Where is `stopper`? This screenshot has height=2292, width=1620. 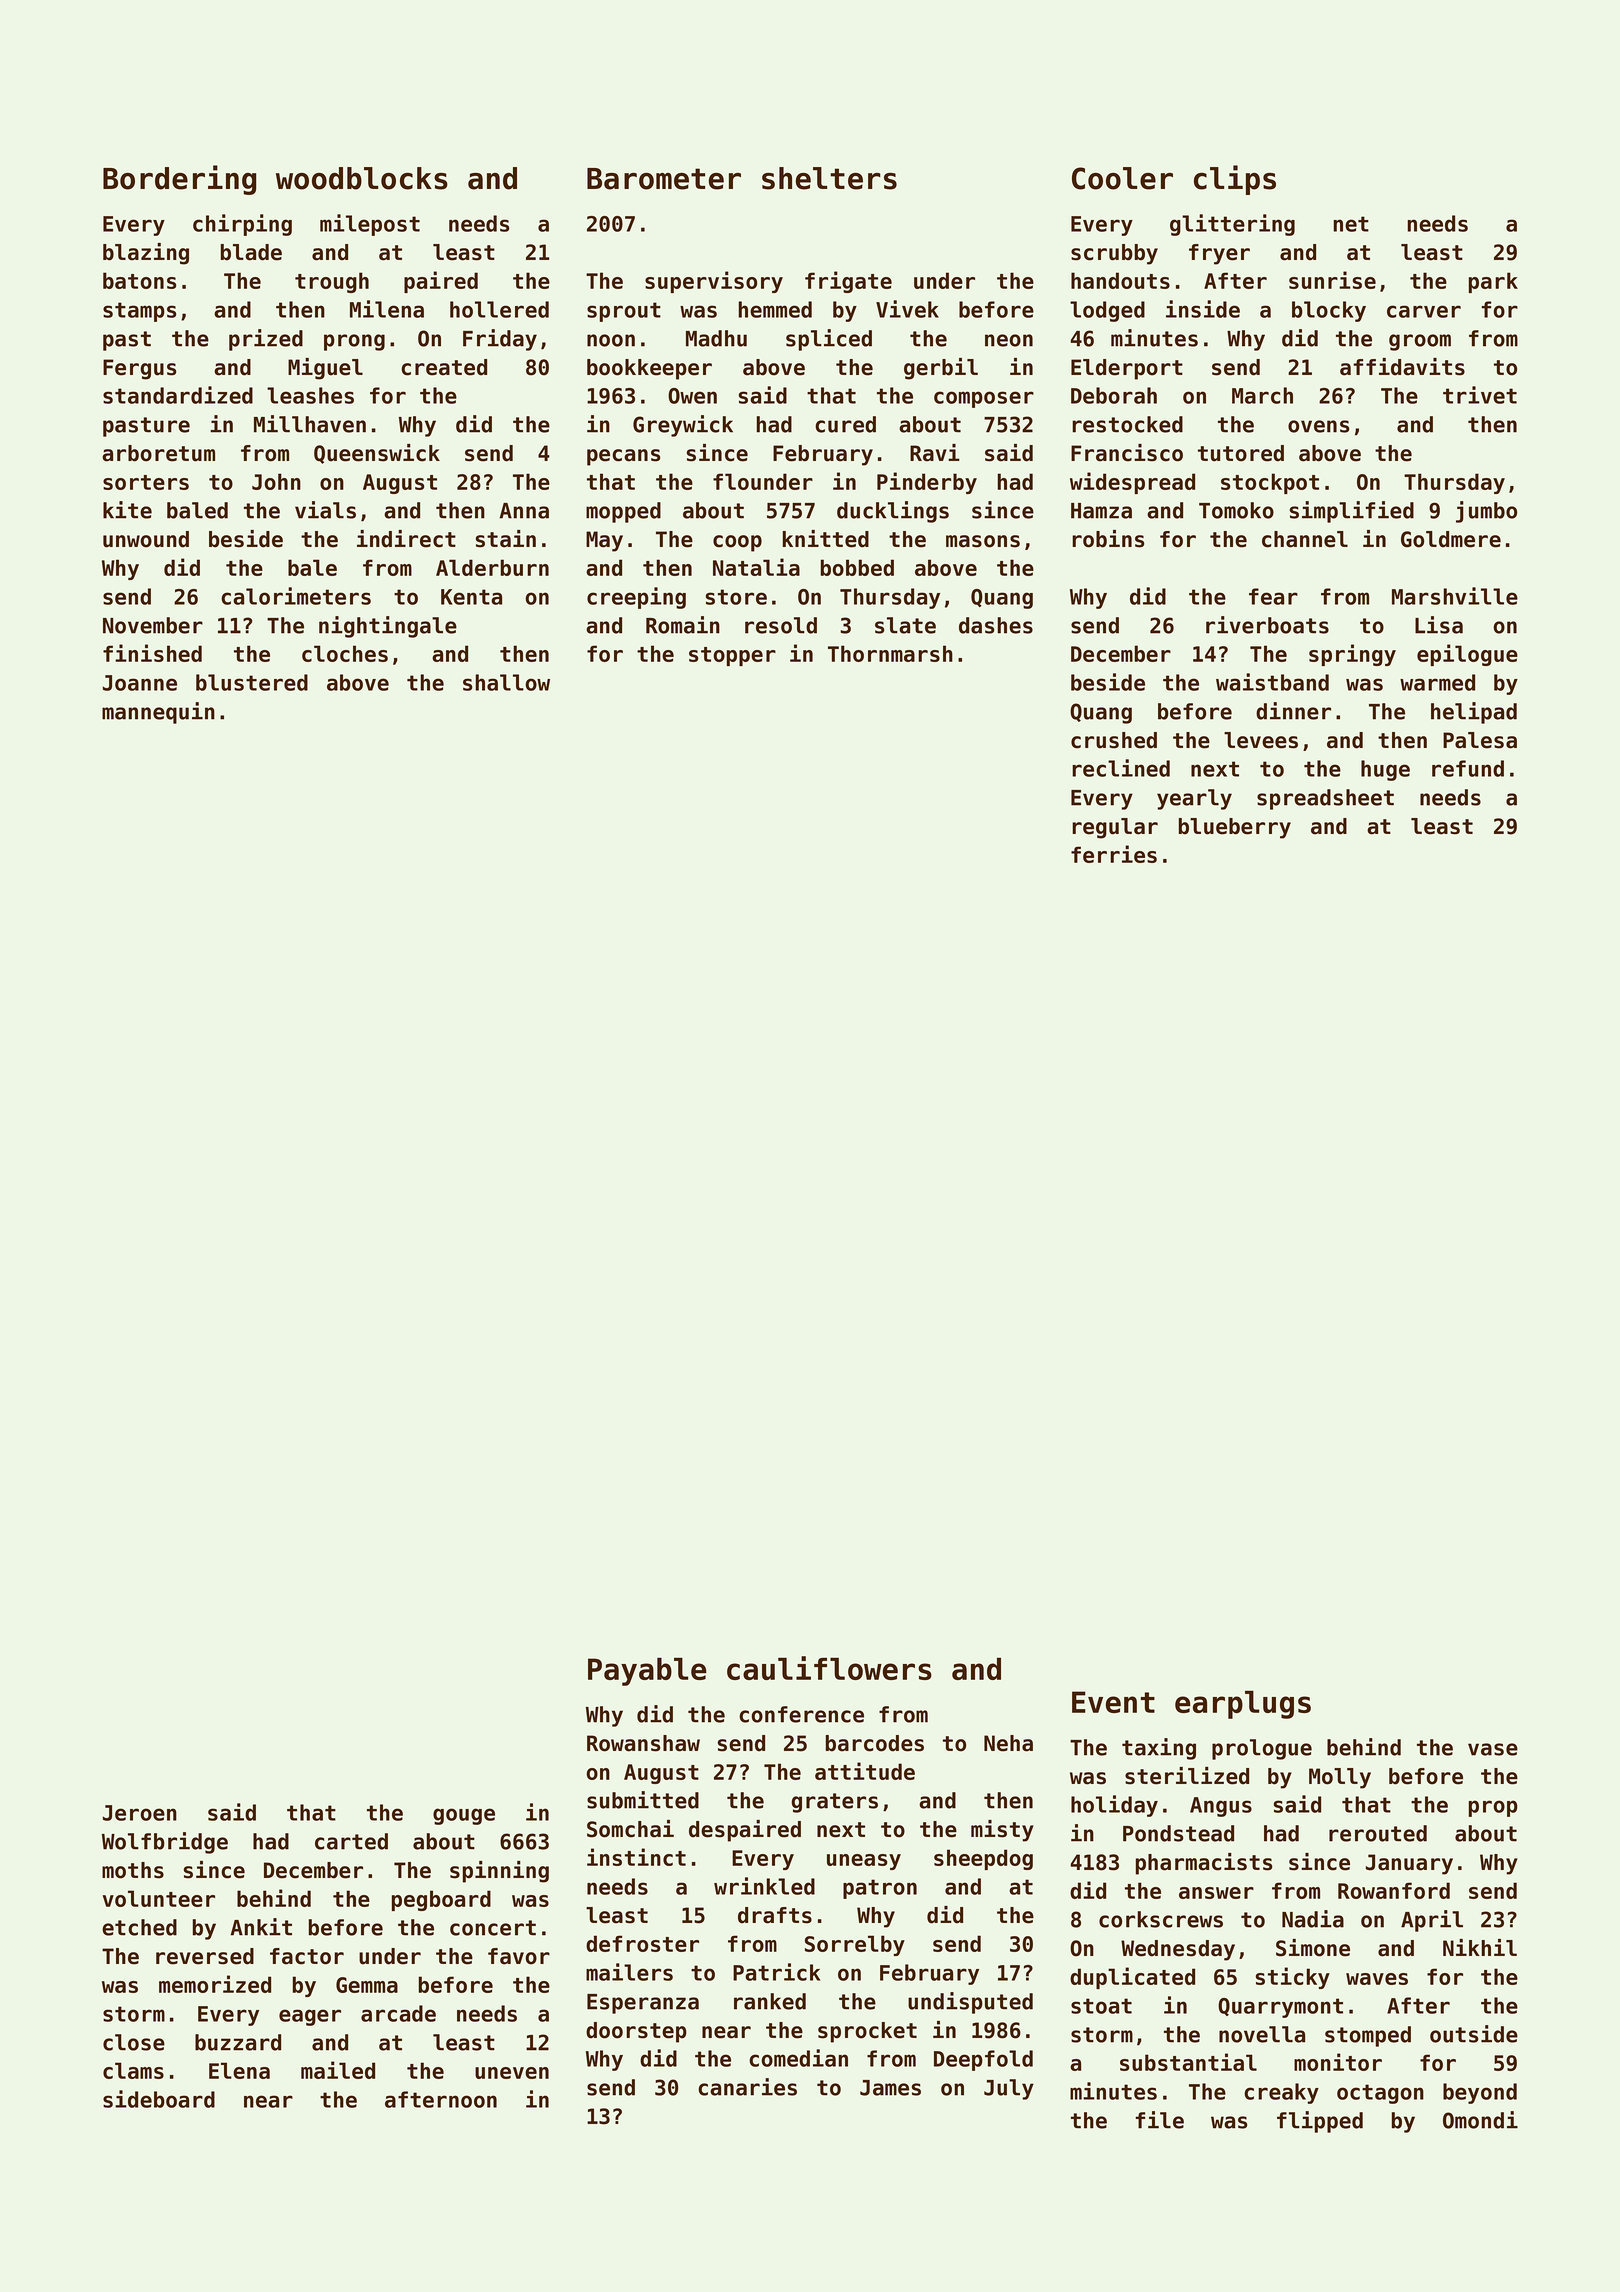 stopper is located at coordinates (732, 656).
